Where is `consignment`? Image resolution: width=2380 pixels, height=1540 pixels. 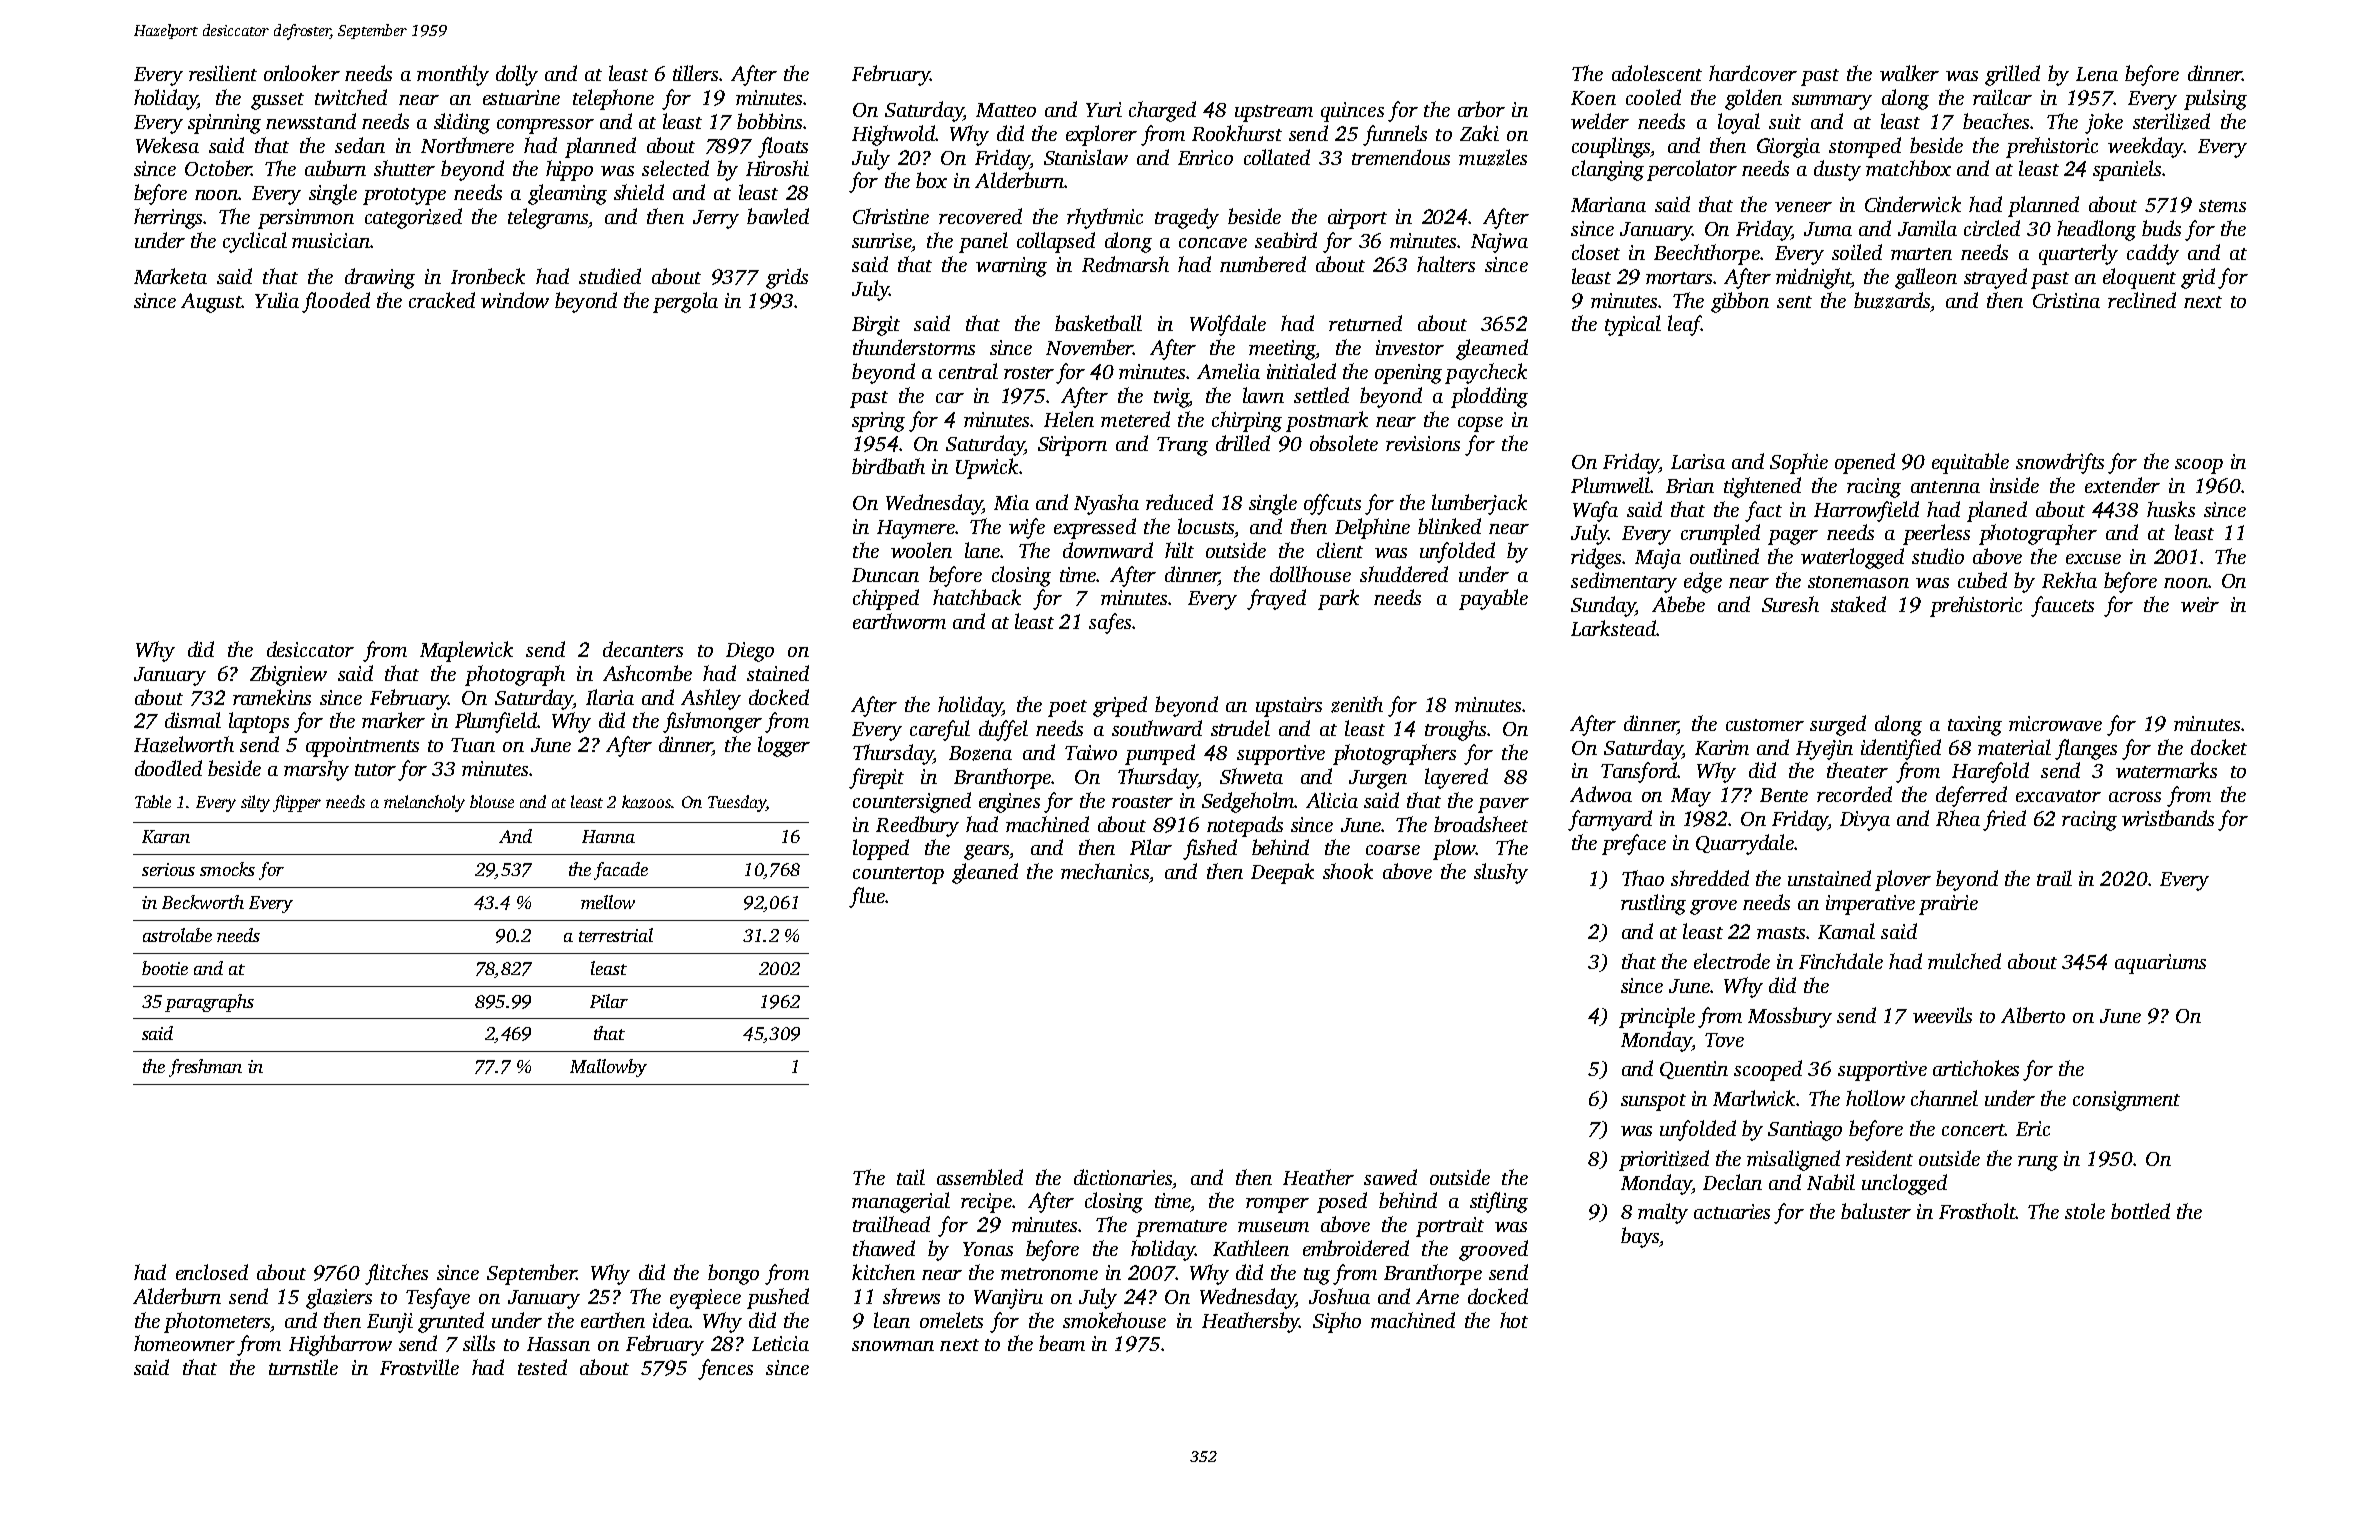
consignment is located at coordinates (2126, 1101).
